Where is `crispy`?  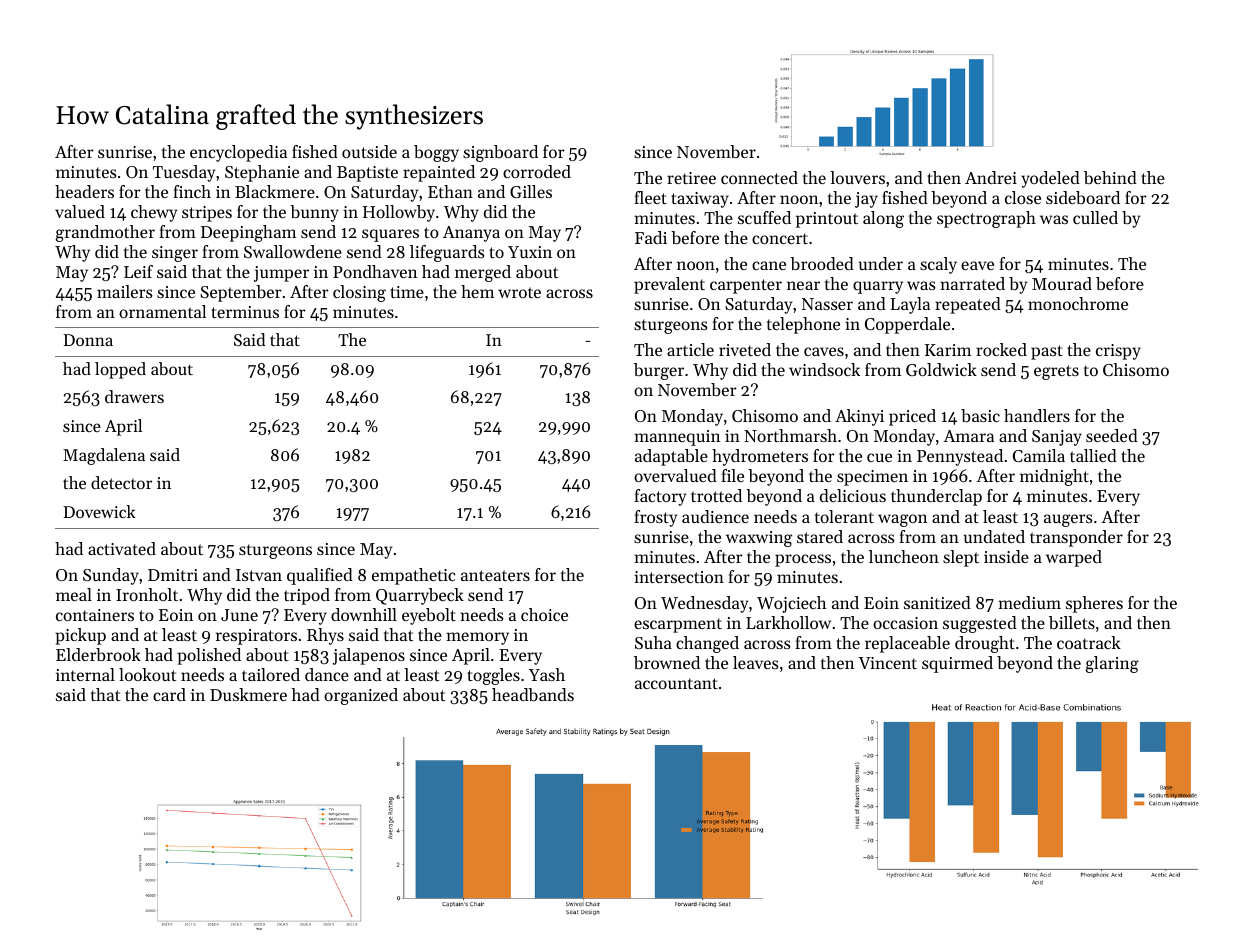
crispy is located at coordinates (1118, 352).
